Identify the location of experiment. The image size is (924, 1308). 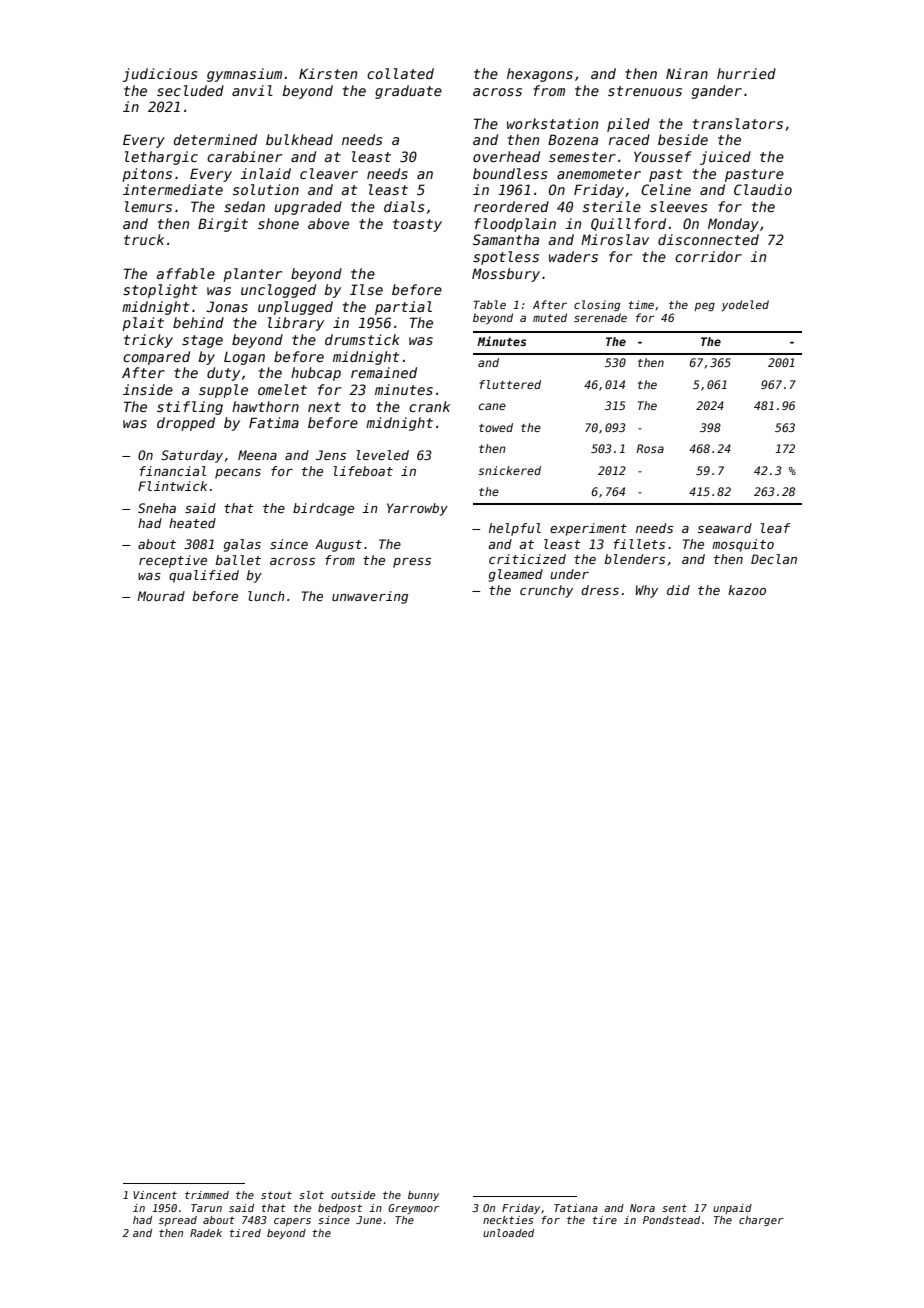
(588, 529).
